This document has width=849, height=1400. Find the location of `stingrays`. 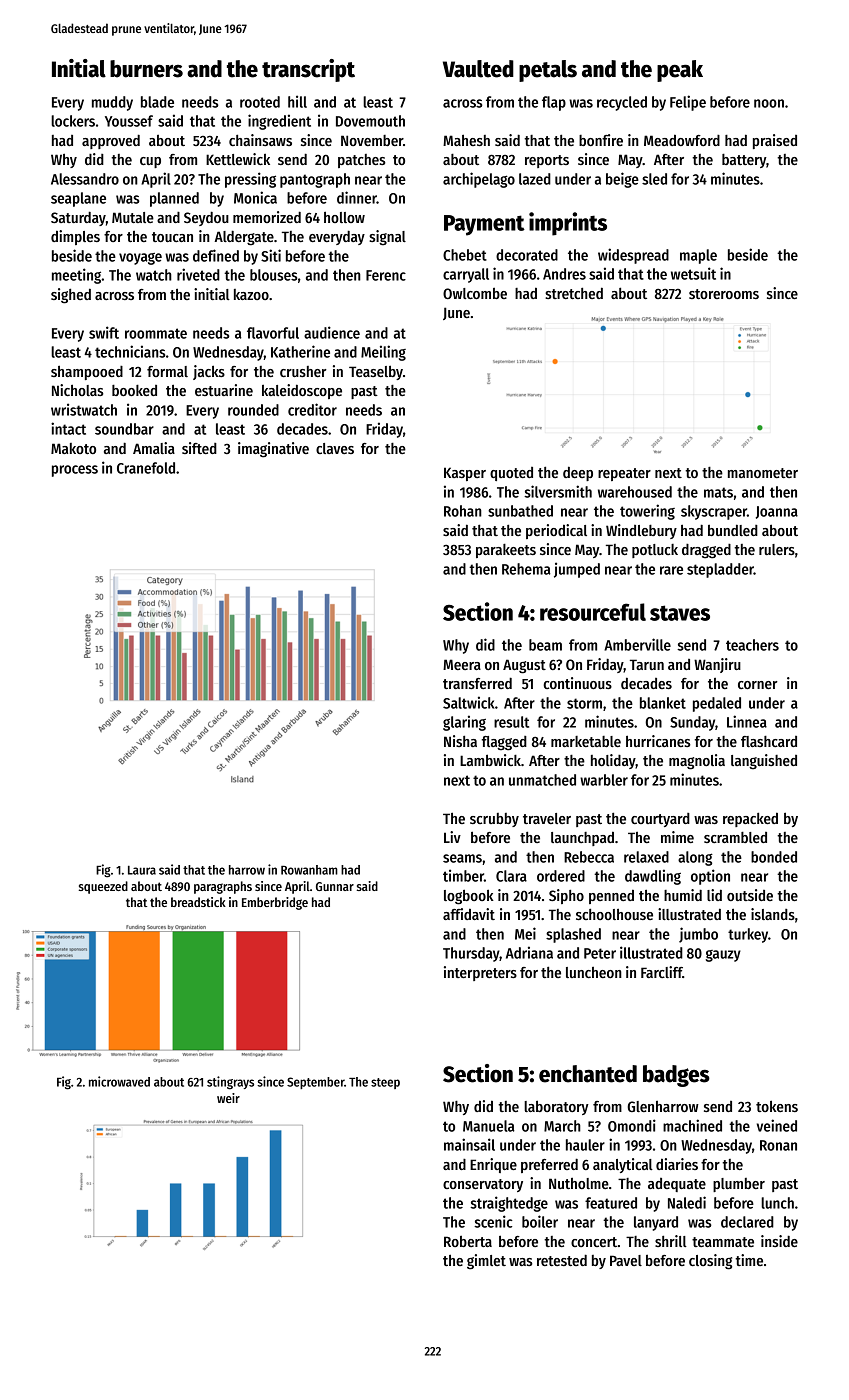

stingrays is located at coordinates (230, 1083).
